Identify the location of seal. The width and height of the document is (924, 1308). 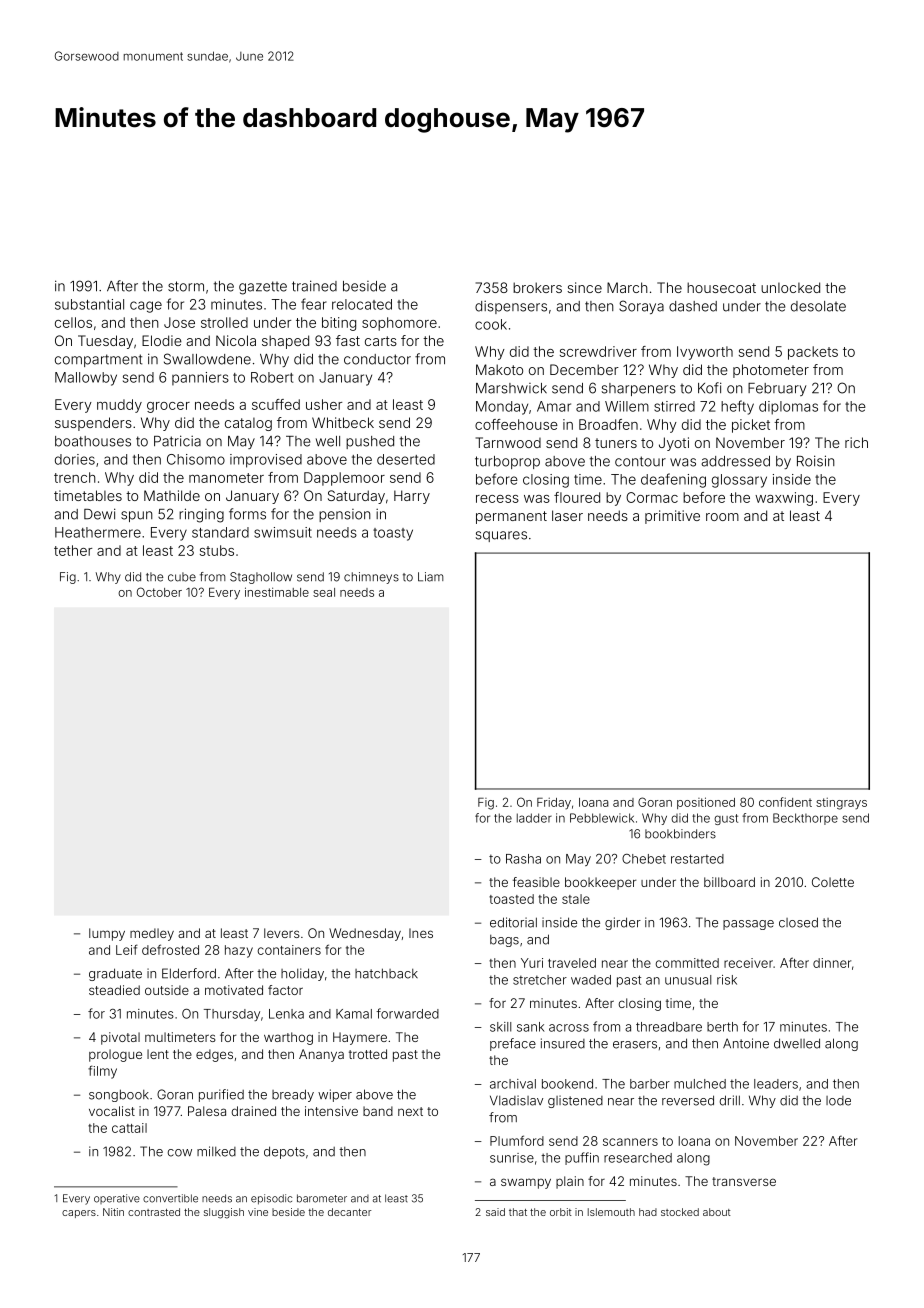
(324, 592).
